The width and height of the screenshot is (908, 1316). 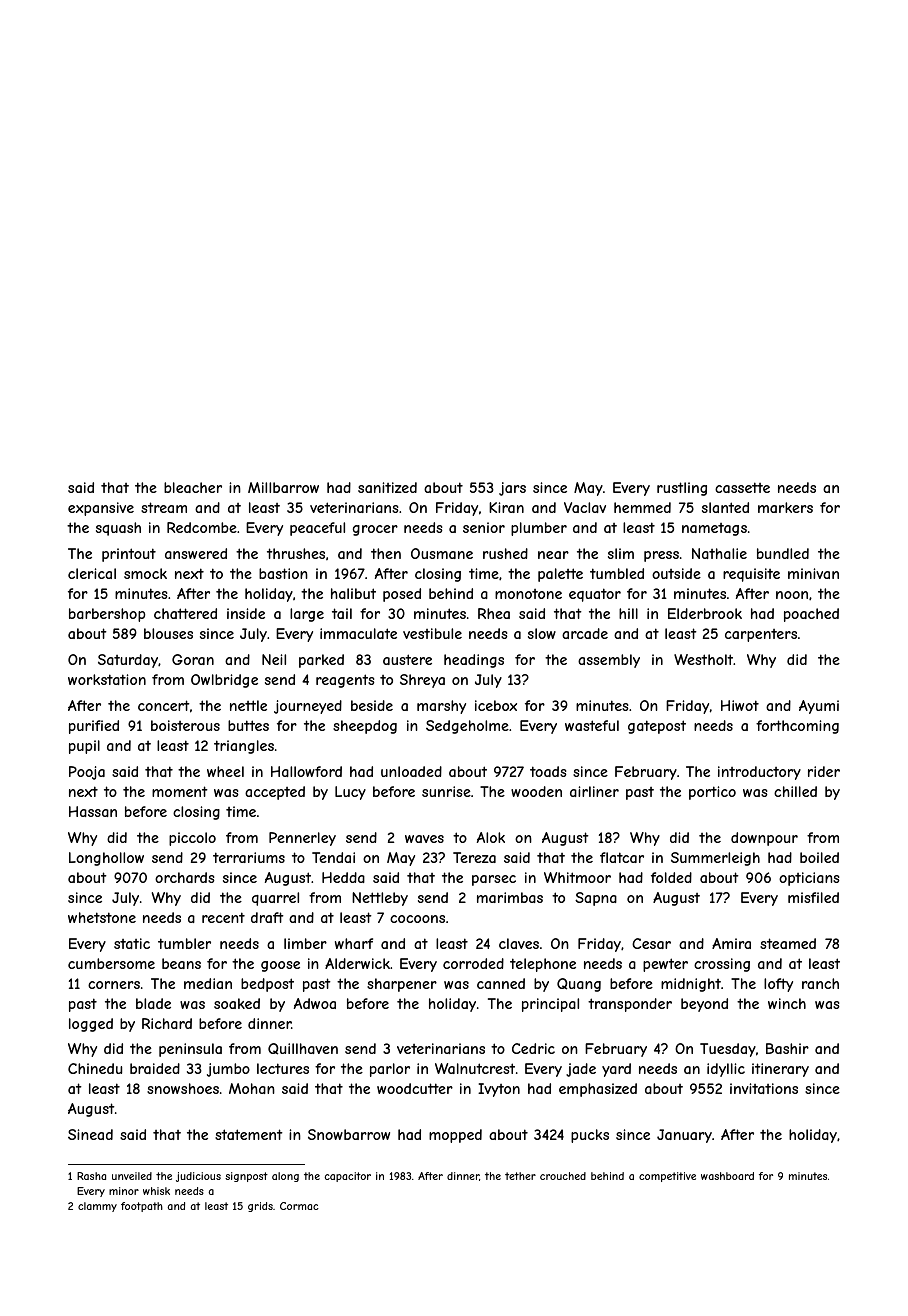 What do you see at coordinates (283, 487) in the screenshot?
I see `Millbarrow` at bounding box center [283, 487].
